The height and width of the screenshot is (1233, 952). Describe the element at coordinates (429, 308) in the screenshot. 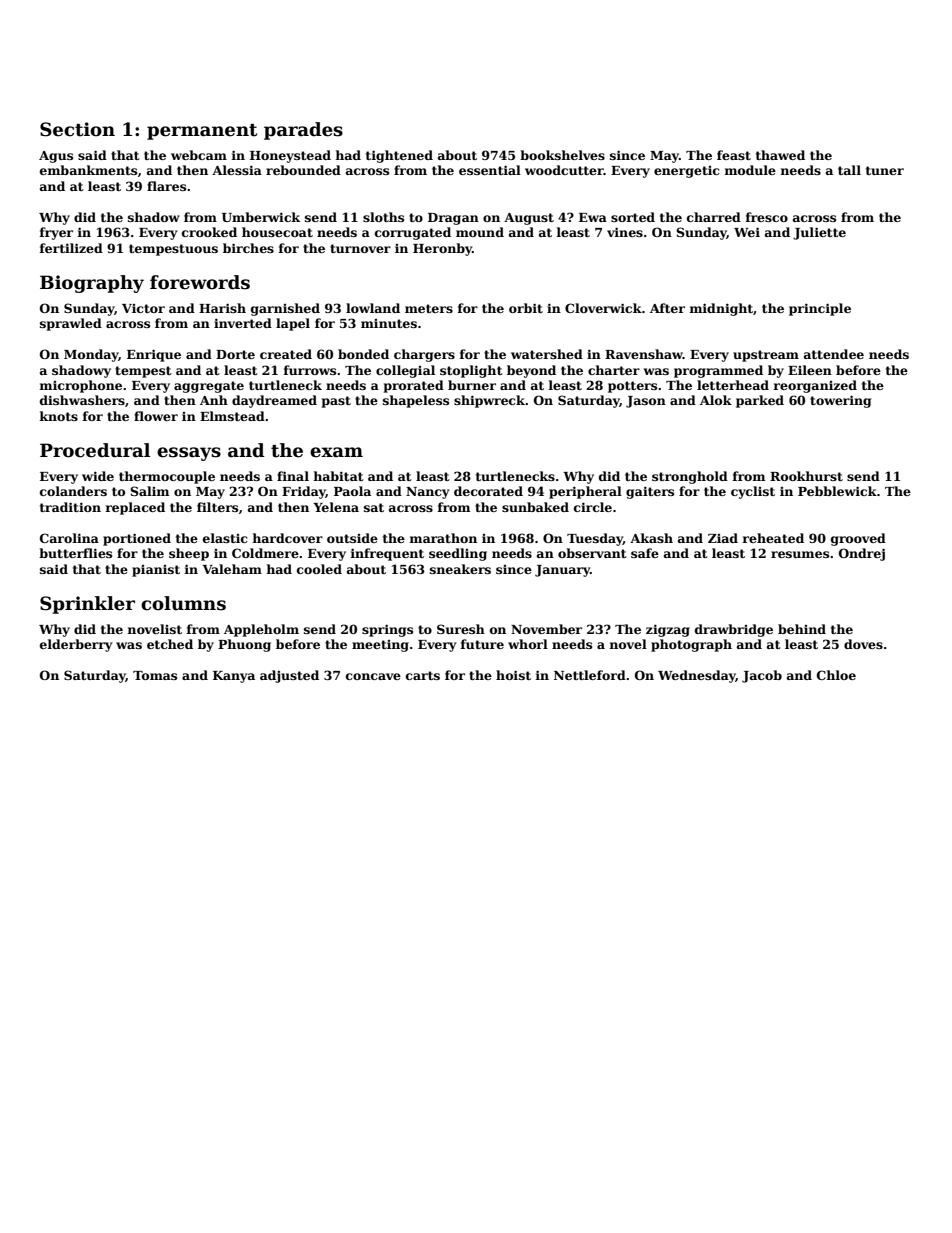

I see `meters` at that location.
